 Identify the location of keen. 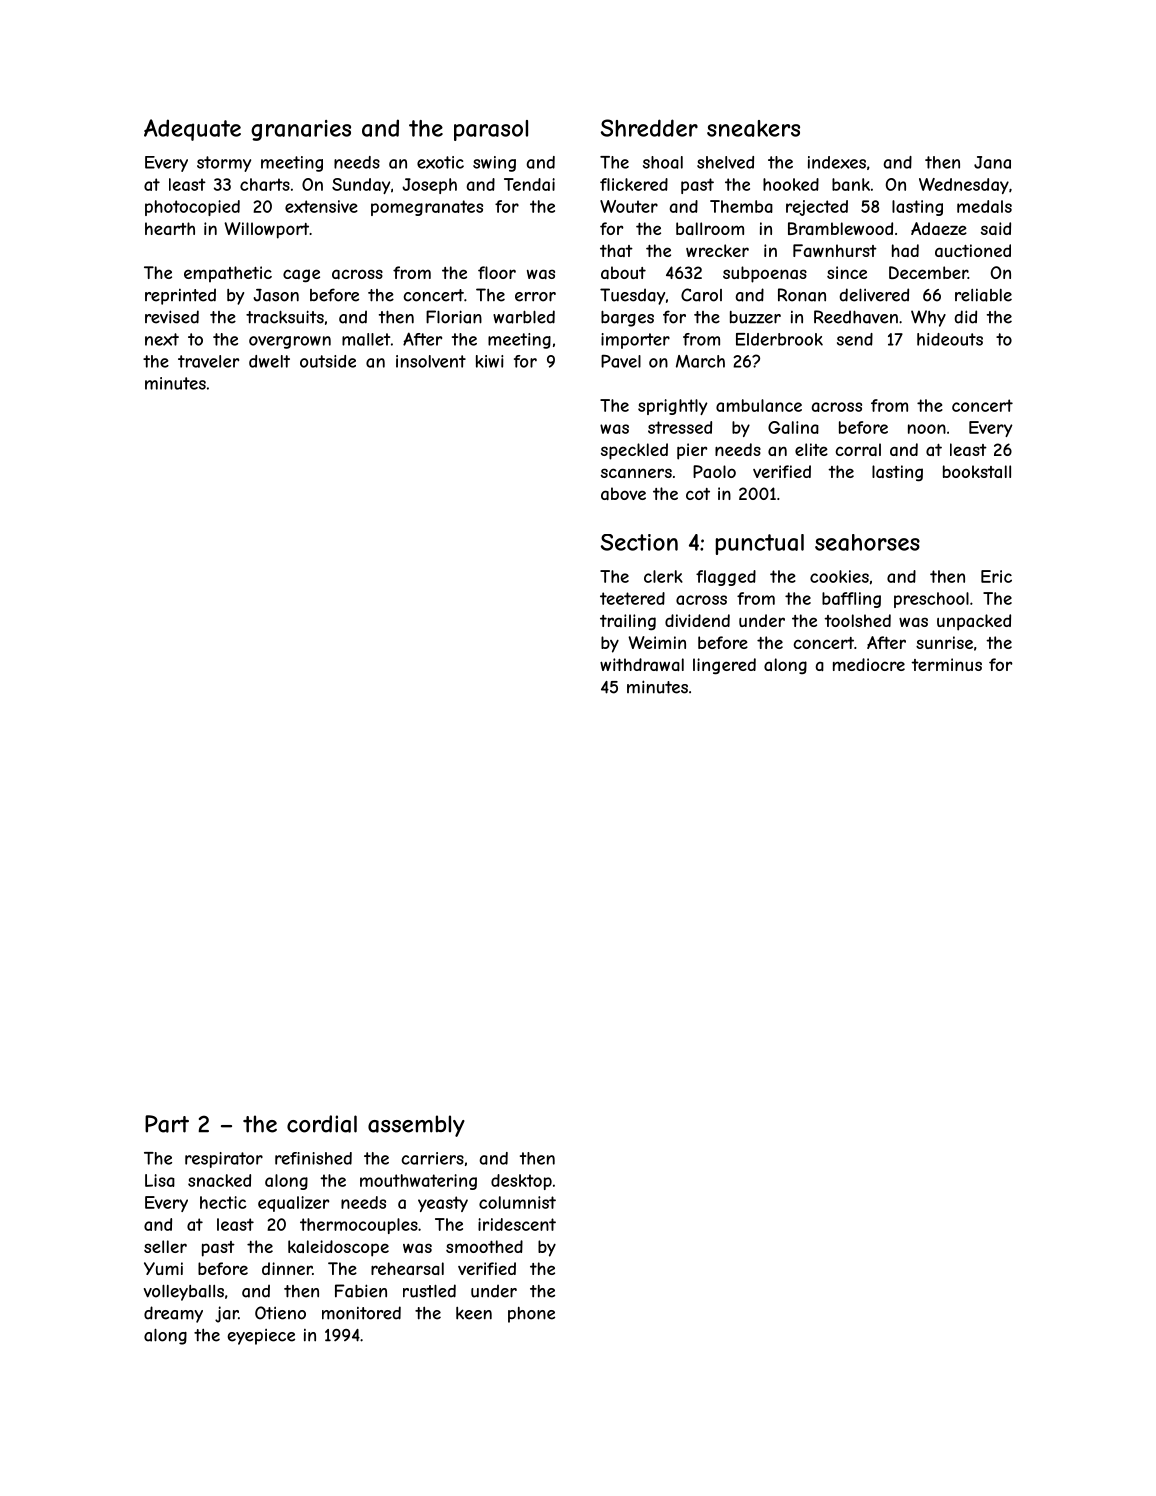
(474, 1313).
